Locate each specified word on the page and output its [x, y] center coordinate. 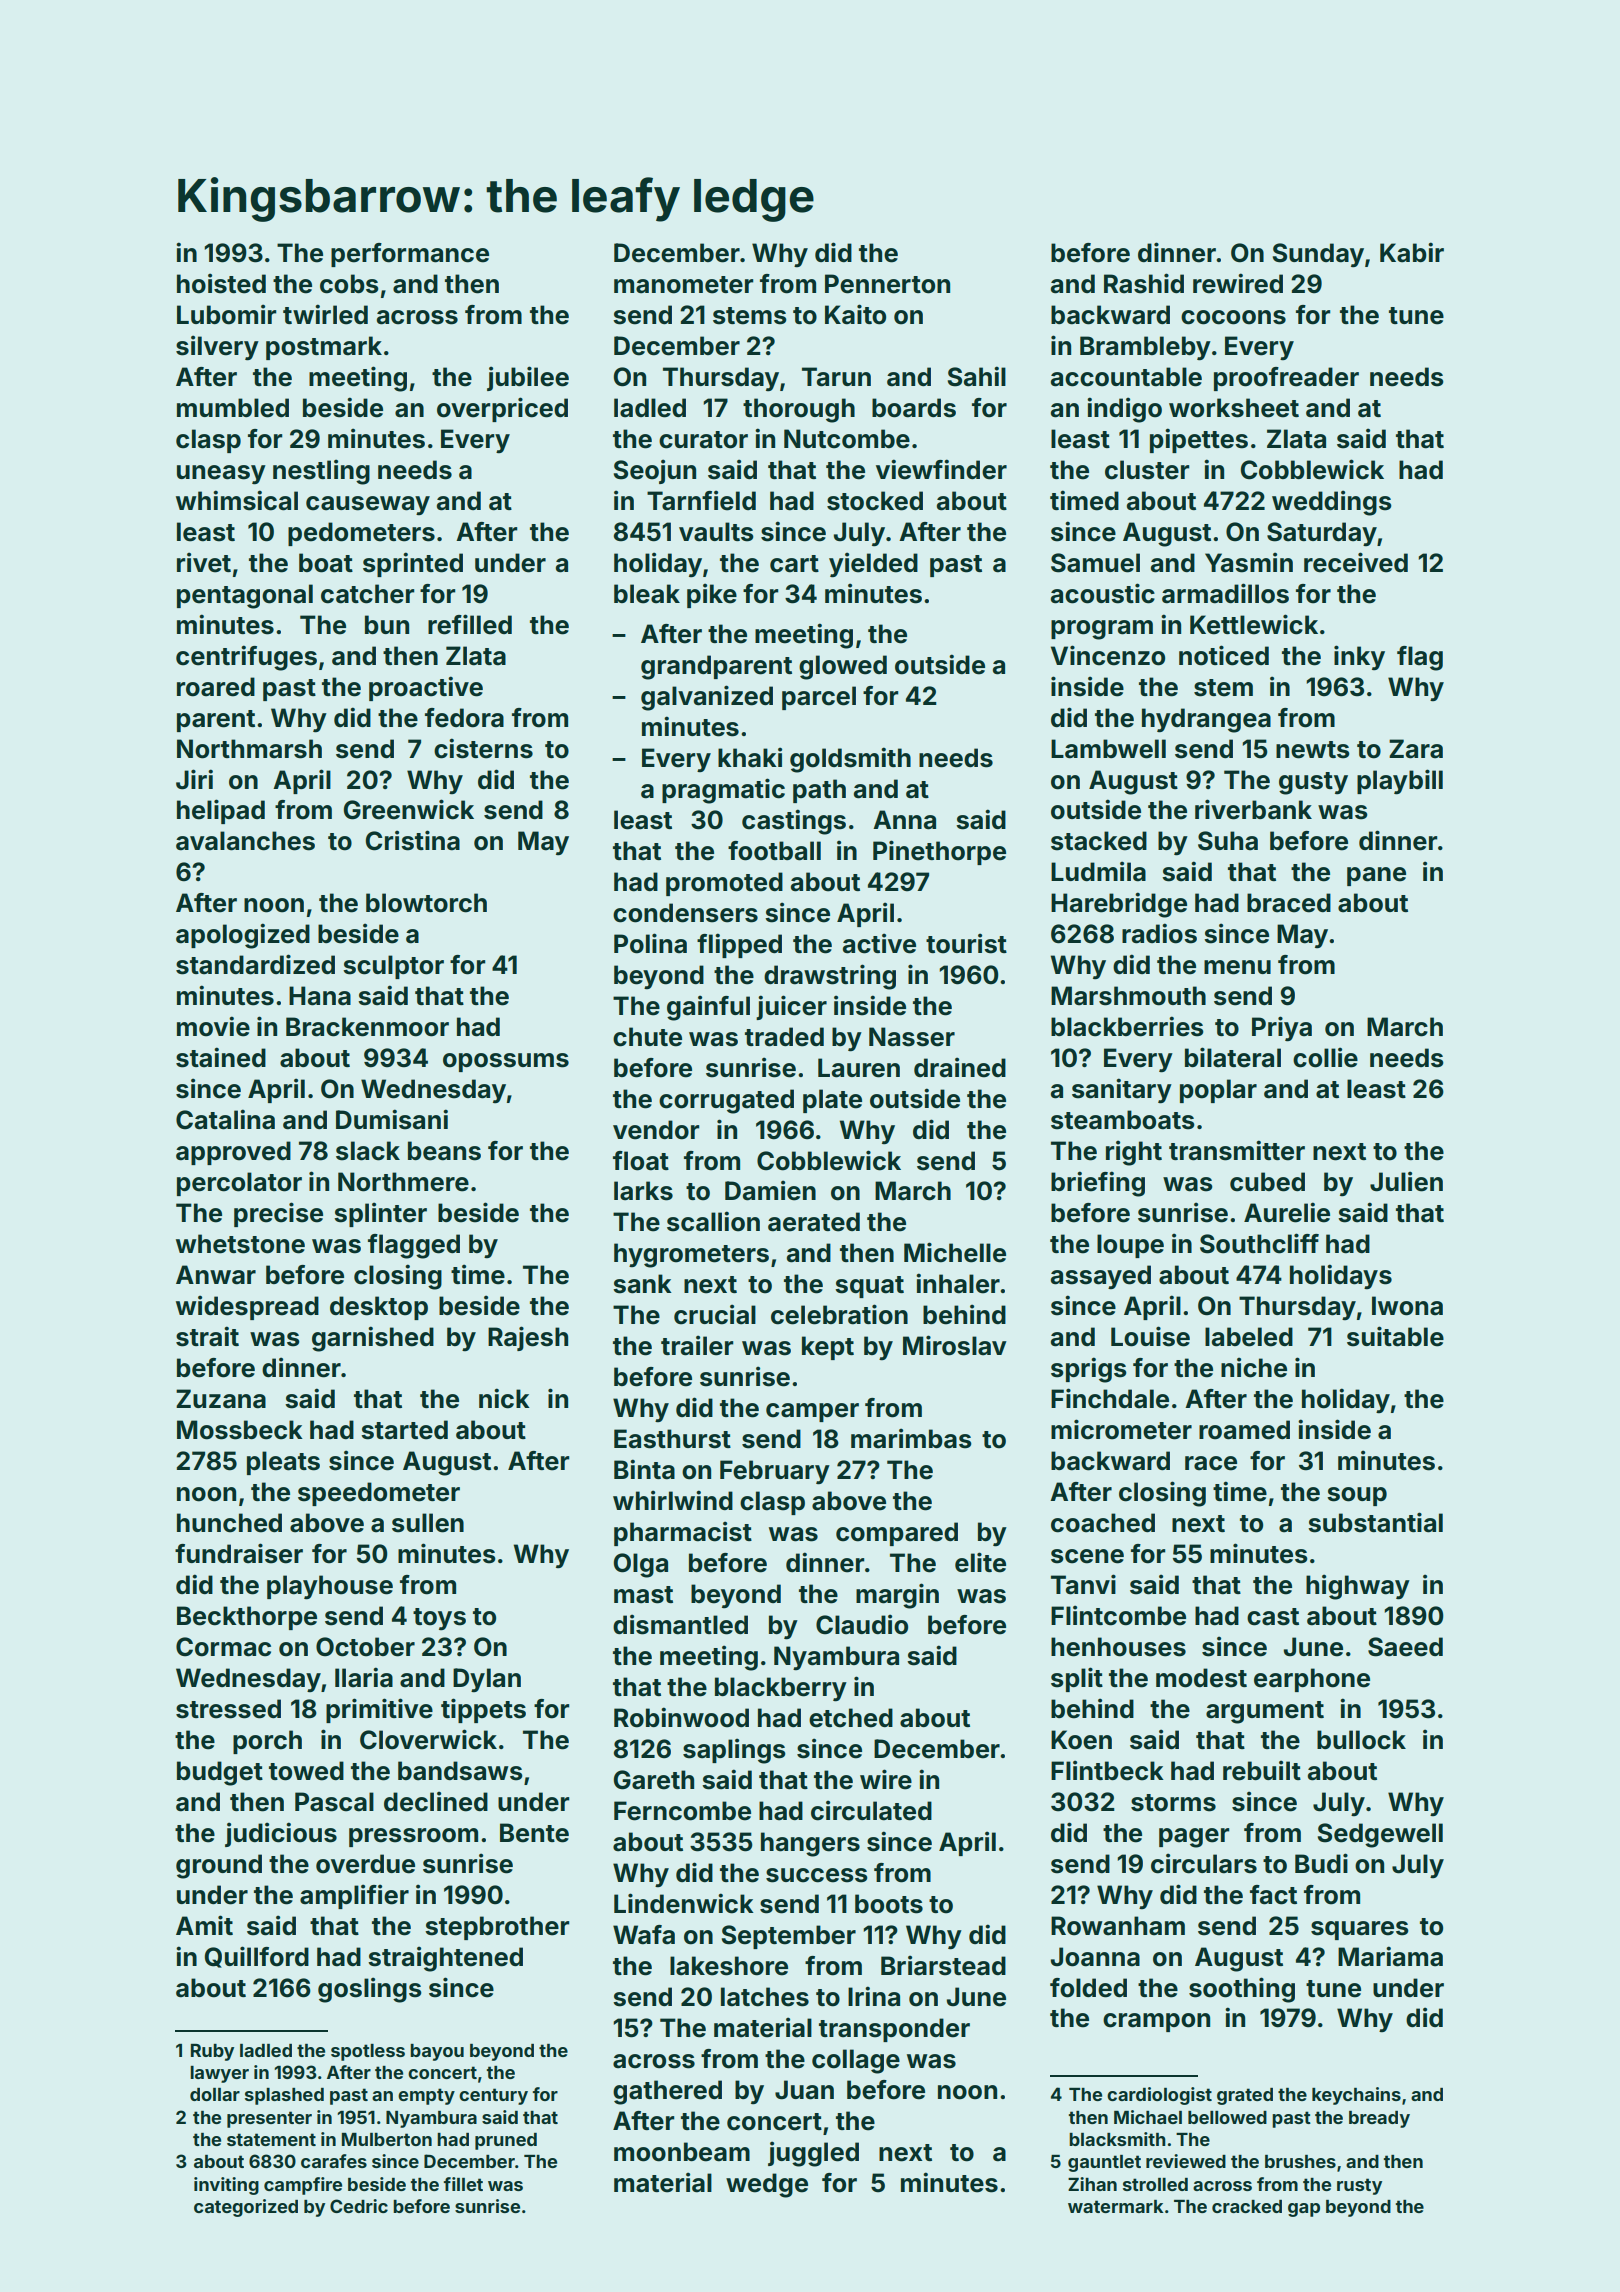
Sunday [1318, 255]
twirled [325, 314]
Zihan [1092, 2184]
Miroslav [955, 1345]
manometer [683, 285]
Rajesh [528, 1338]
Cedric [359, 2206]
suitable [1395, 1336]
